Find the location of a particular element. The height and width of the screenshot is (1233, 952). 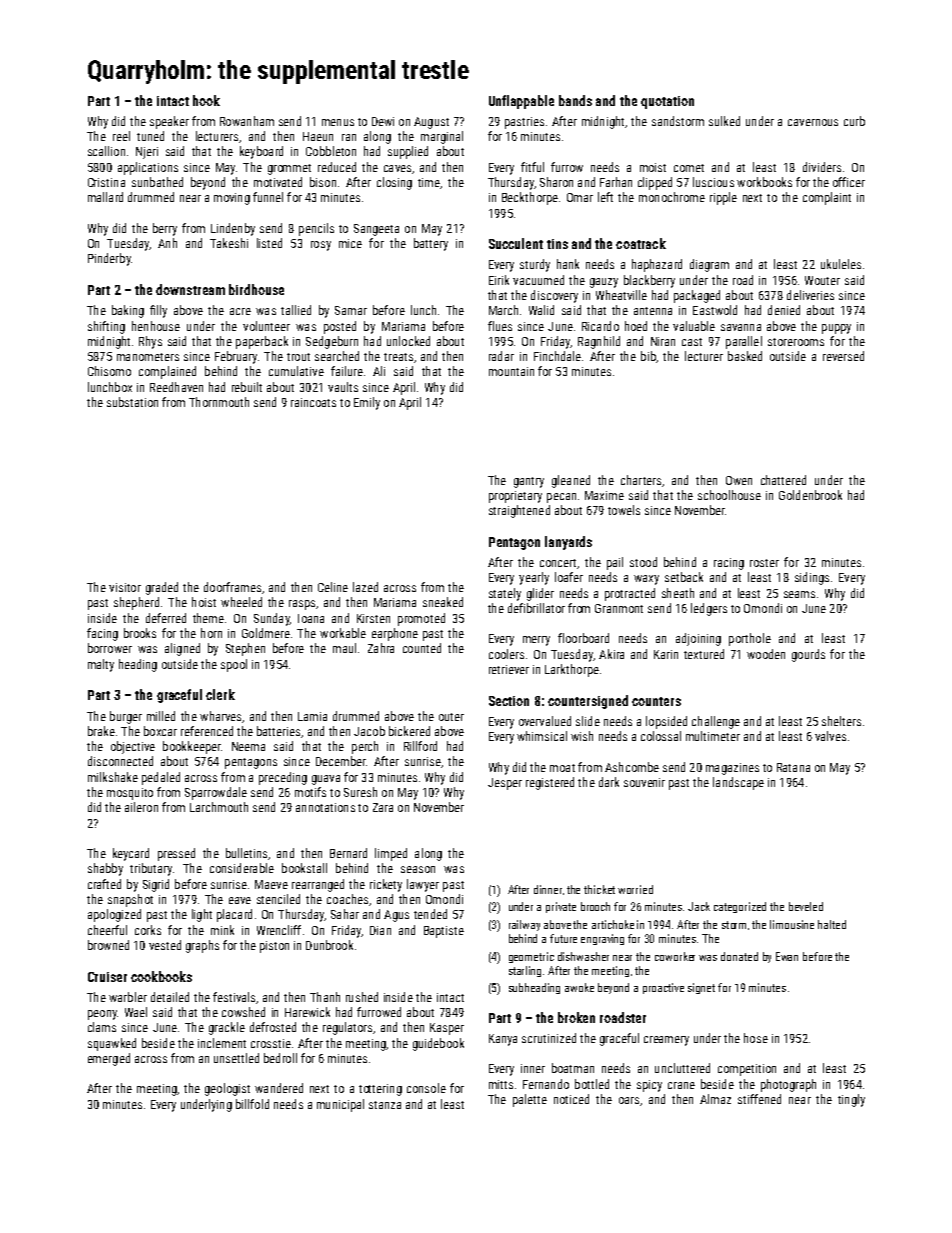

quotation is located at coordinates (667, 102).
